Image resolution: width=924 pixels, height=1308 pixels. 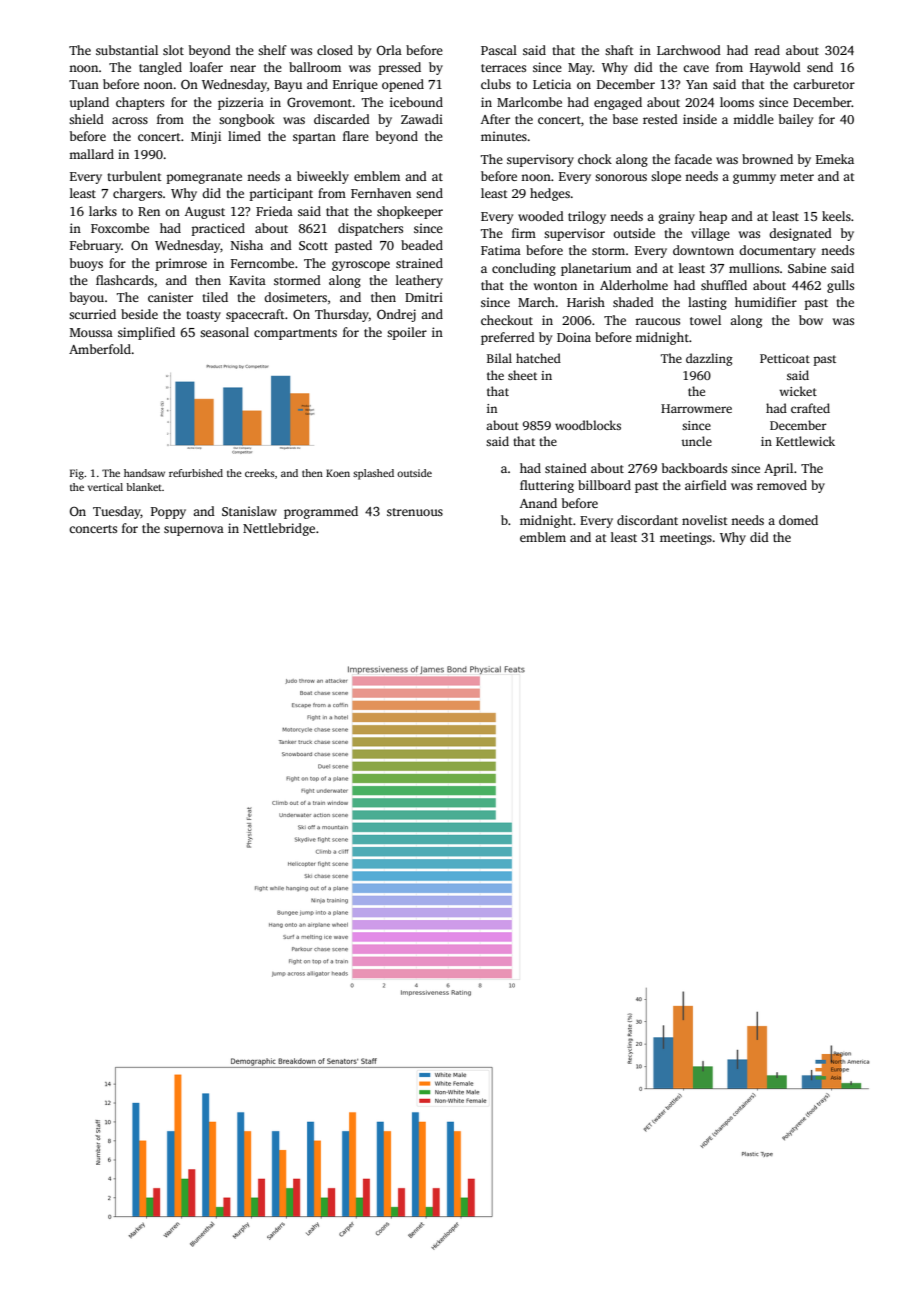 What do you see at coordinates (168, 513) in the screenshot?
I see `Poppy` at bounding box center [168, 513].
